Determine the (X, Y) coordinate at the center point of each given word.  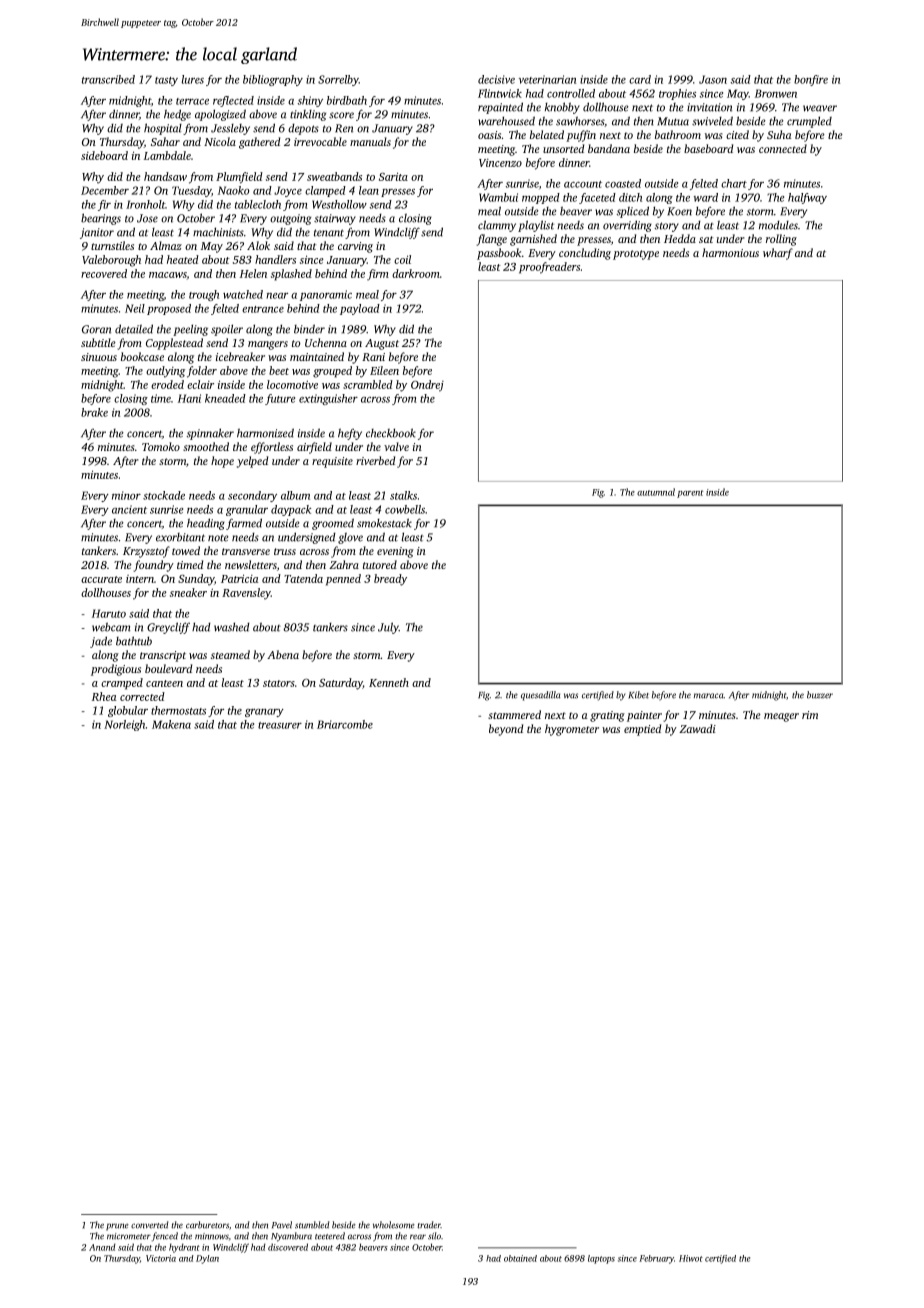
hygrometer (572, 730)
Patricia (239, 578)
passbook (499, 254)
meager (781, 717)
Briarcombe (345, 724)
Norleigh (124, 725)
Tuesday (191, 191)
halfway (807, 198)
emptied (642, 730)
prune (117, 1227)
